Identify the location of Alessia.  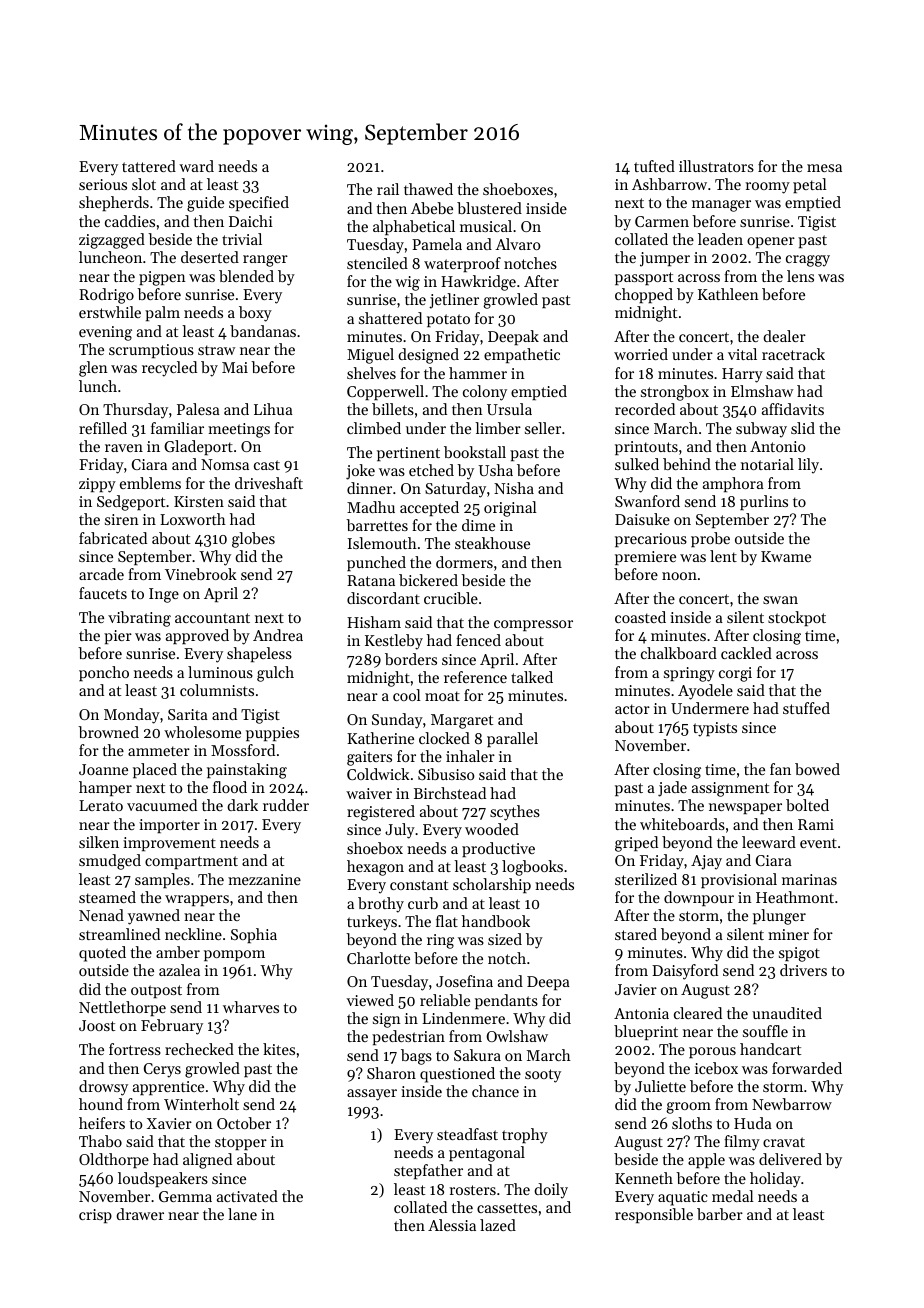
(452, 1225).
